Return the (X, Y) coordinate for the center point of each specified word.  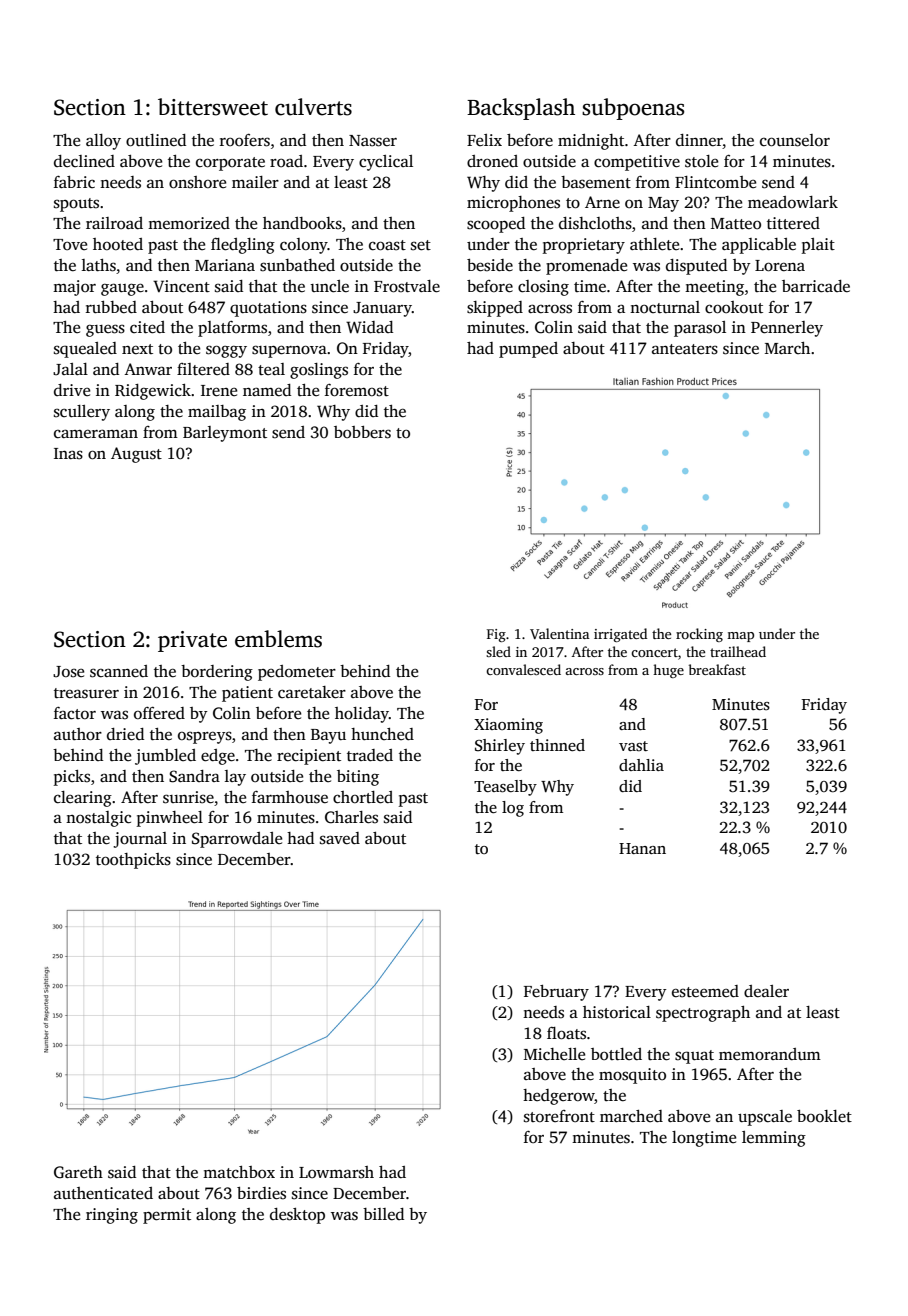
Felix (484, 140)
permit (167, 1216)
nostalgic (98, 819)
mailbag (217, 413)
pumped (528, 350)
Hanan (642, 848)
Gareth (78, 1172)
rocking (699, 635)
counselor (795, 140)
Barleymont (225, 434)
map (740, 637)
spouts (76, 205)
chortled (363, 797)
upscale (765, 1118)
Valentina (560, 633)
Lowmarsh (336, 1172)
